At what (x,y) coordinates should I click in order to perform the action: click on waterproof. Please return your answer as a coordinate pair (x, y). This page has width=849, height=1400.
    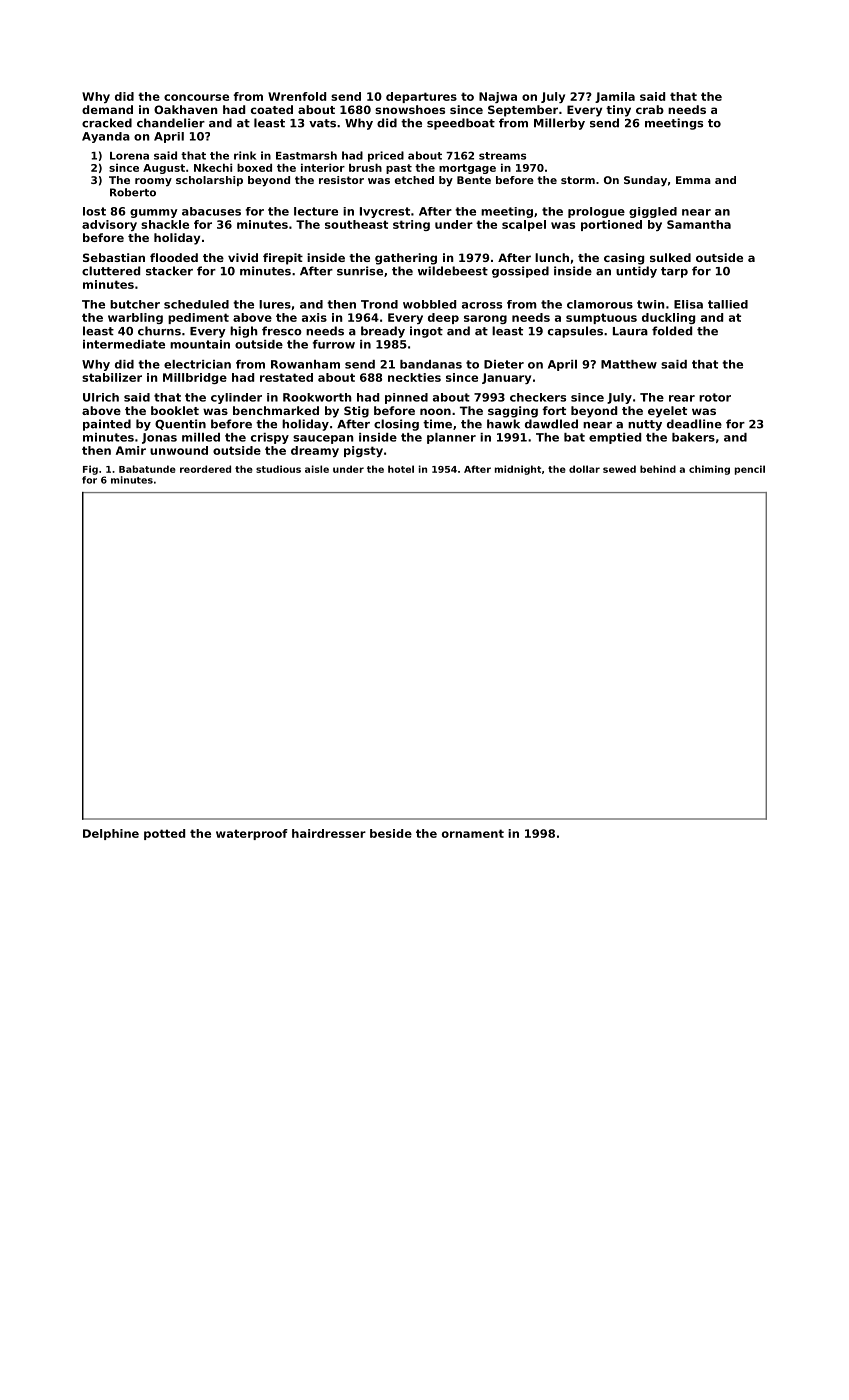
    Looking at the image, I should click on (252, 834).
